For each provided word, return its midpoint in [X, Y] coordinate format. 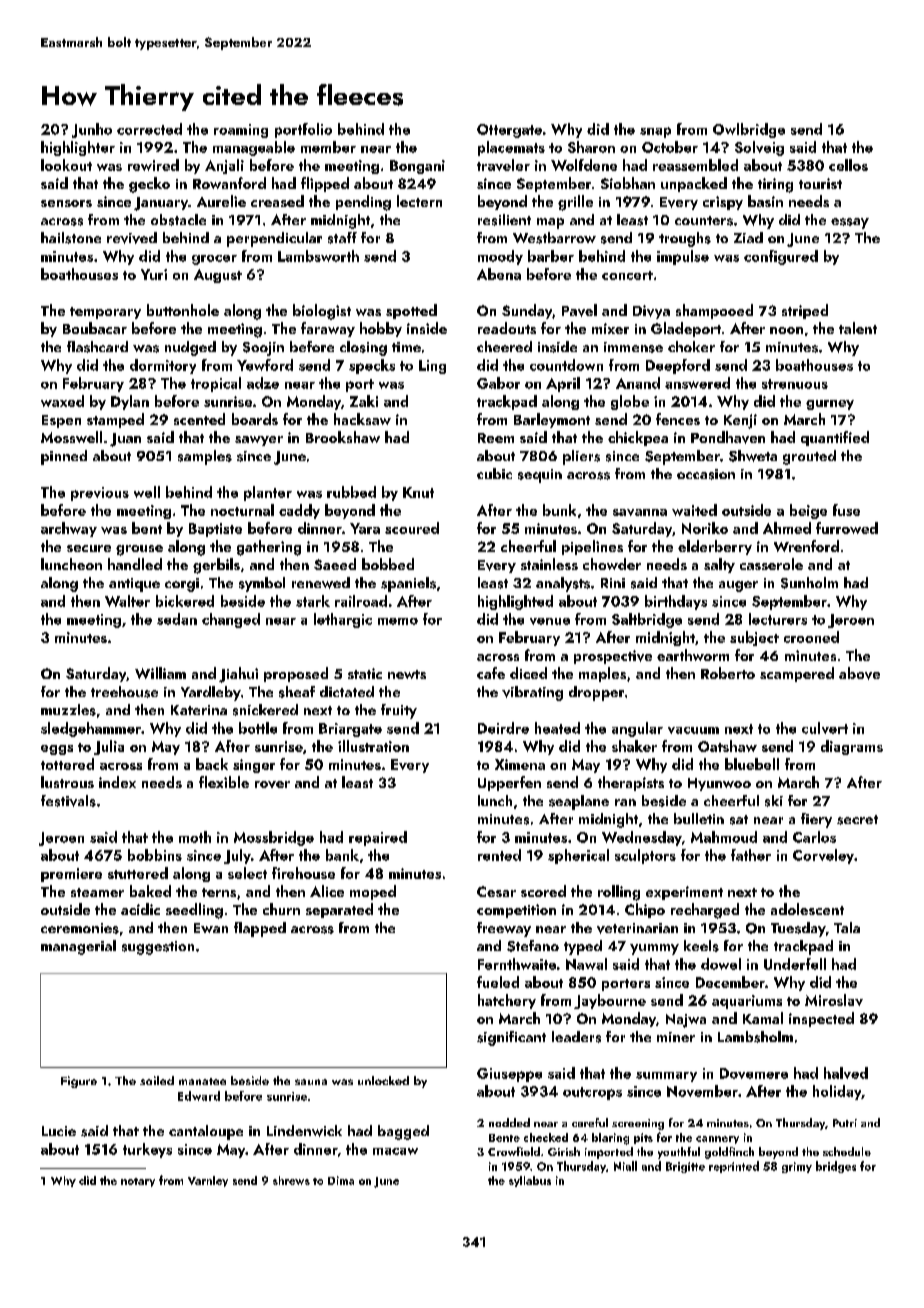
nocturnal [242, 510]
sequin [540, 476]
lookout [66, 165]
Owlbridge [749, 130]
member [328, 147]
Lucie [59, 1131]
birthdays [676, 602]
